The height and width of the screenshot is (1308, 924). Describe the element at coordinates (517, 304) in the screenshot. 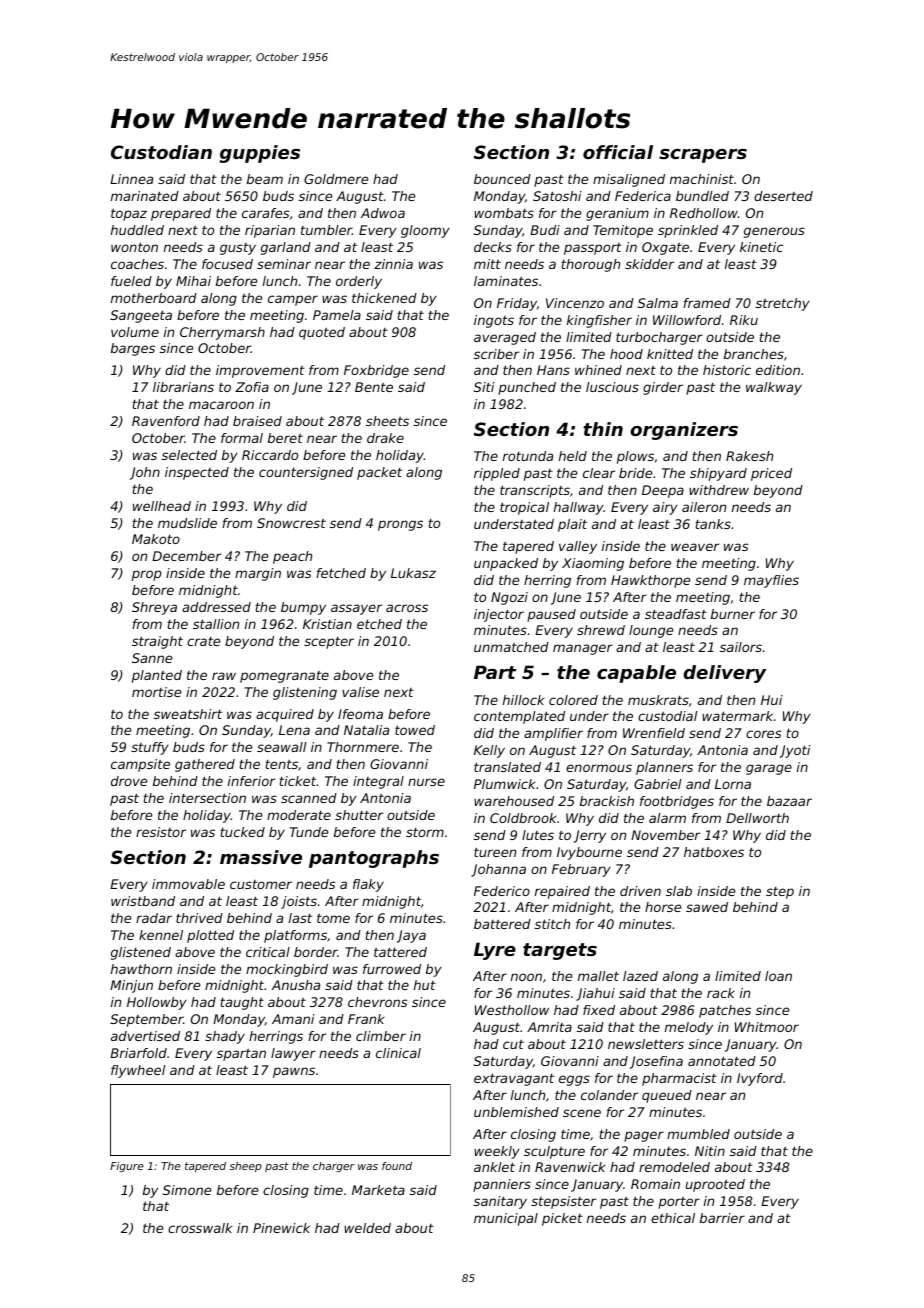

I see `Friday` at that location.
